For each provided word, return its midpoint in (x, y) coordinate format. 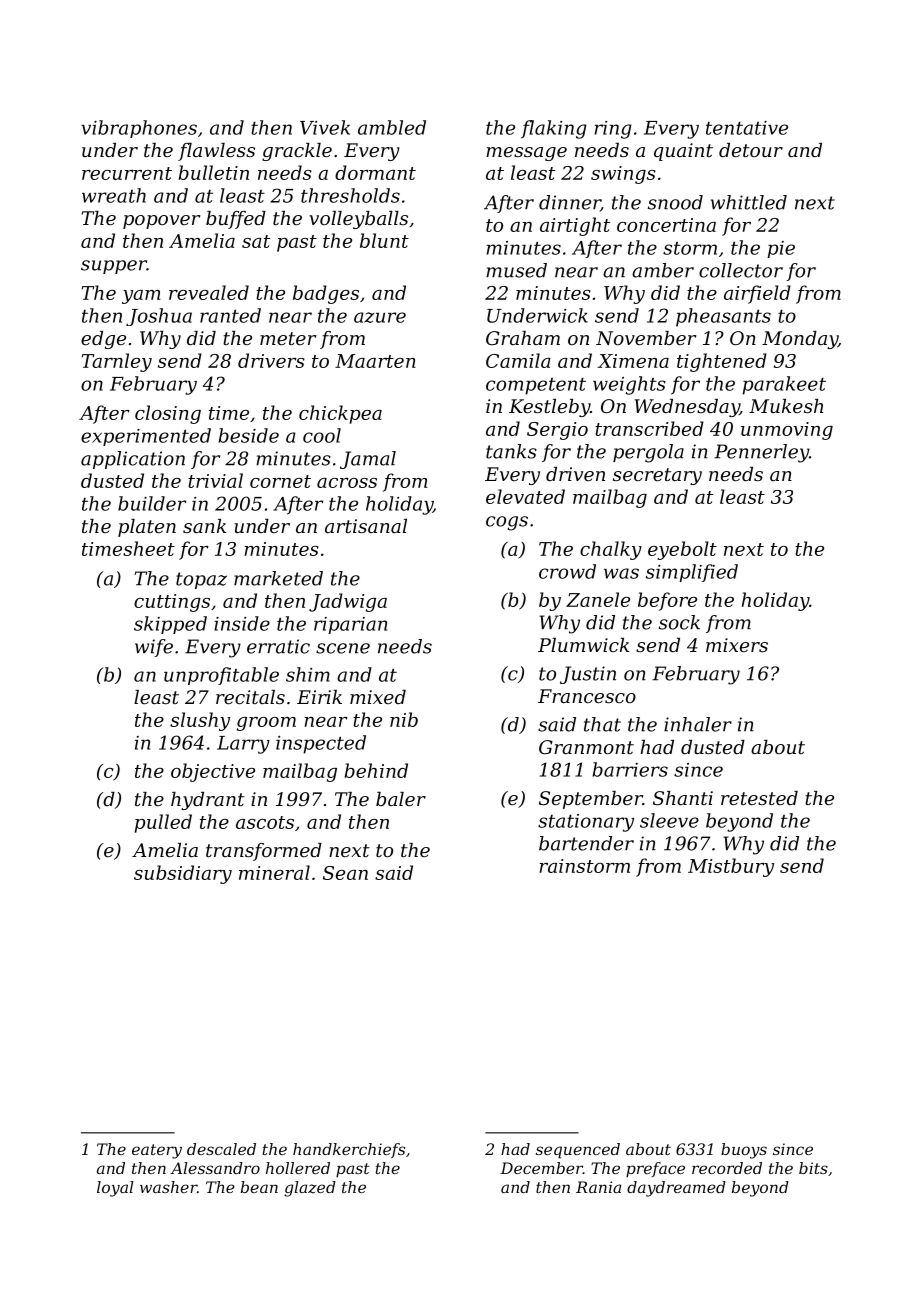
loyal (115, 1189)
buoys (744, 1151)
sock (679, 622)
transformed (264, 852)
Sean (345, 873)
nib (404, 719)
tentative (747, 128)
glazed (310, 1189)
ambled (392, 127)
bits (813, 1168)
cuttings (172, 603)
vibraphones (139, 129)
